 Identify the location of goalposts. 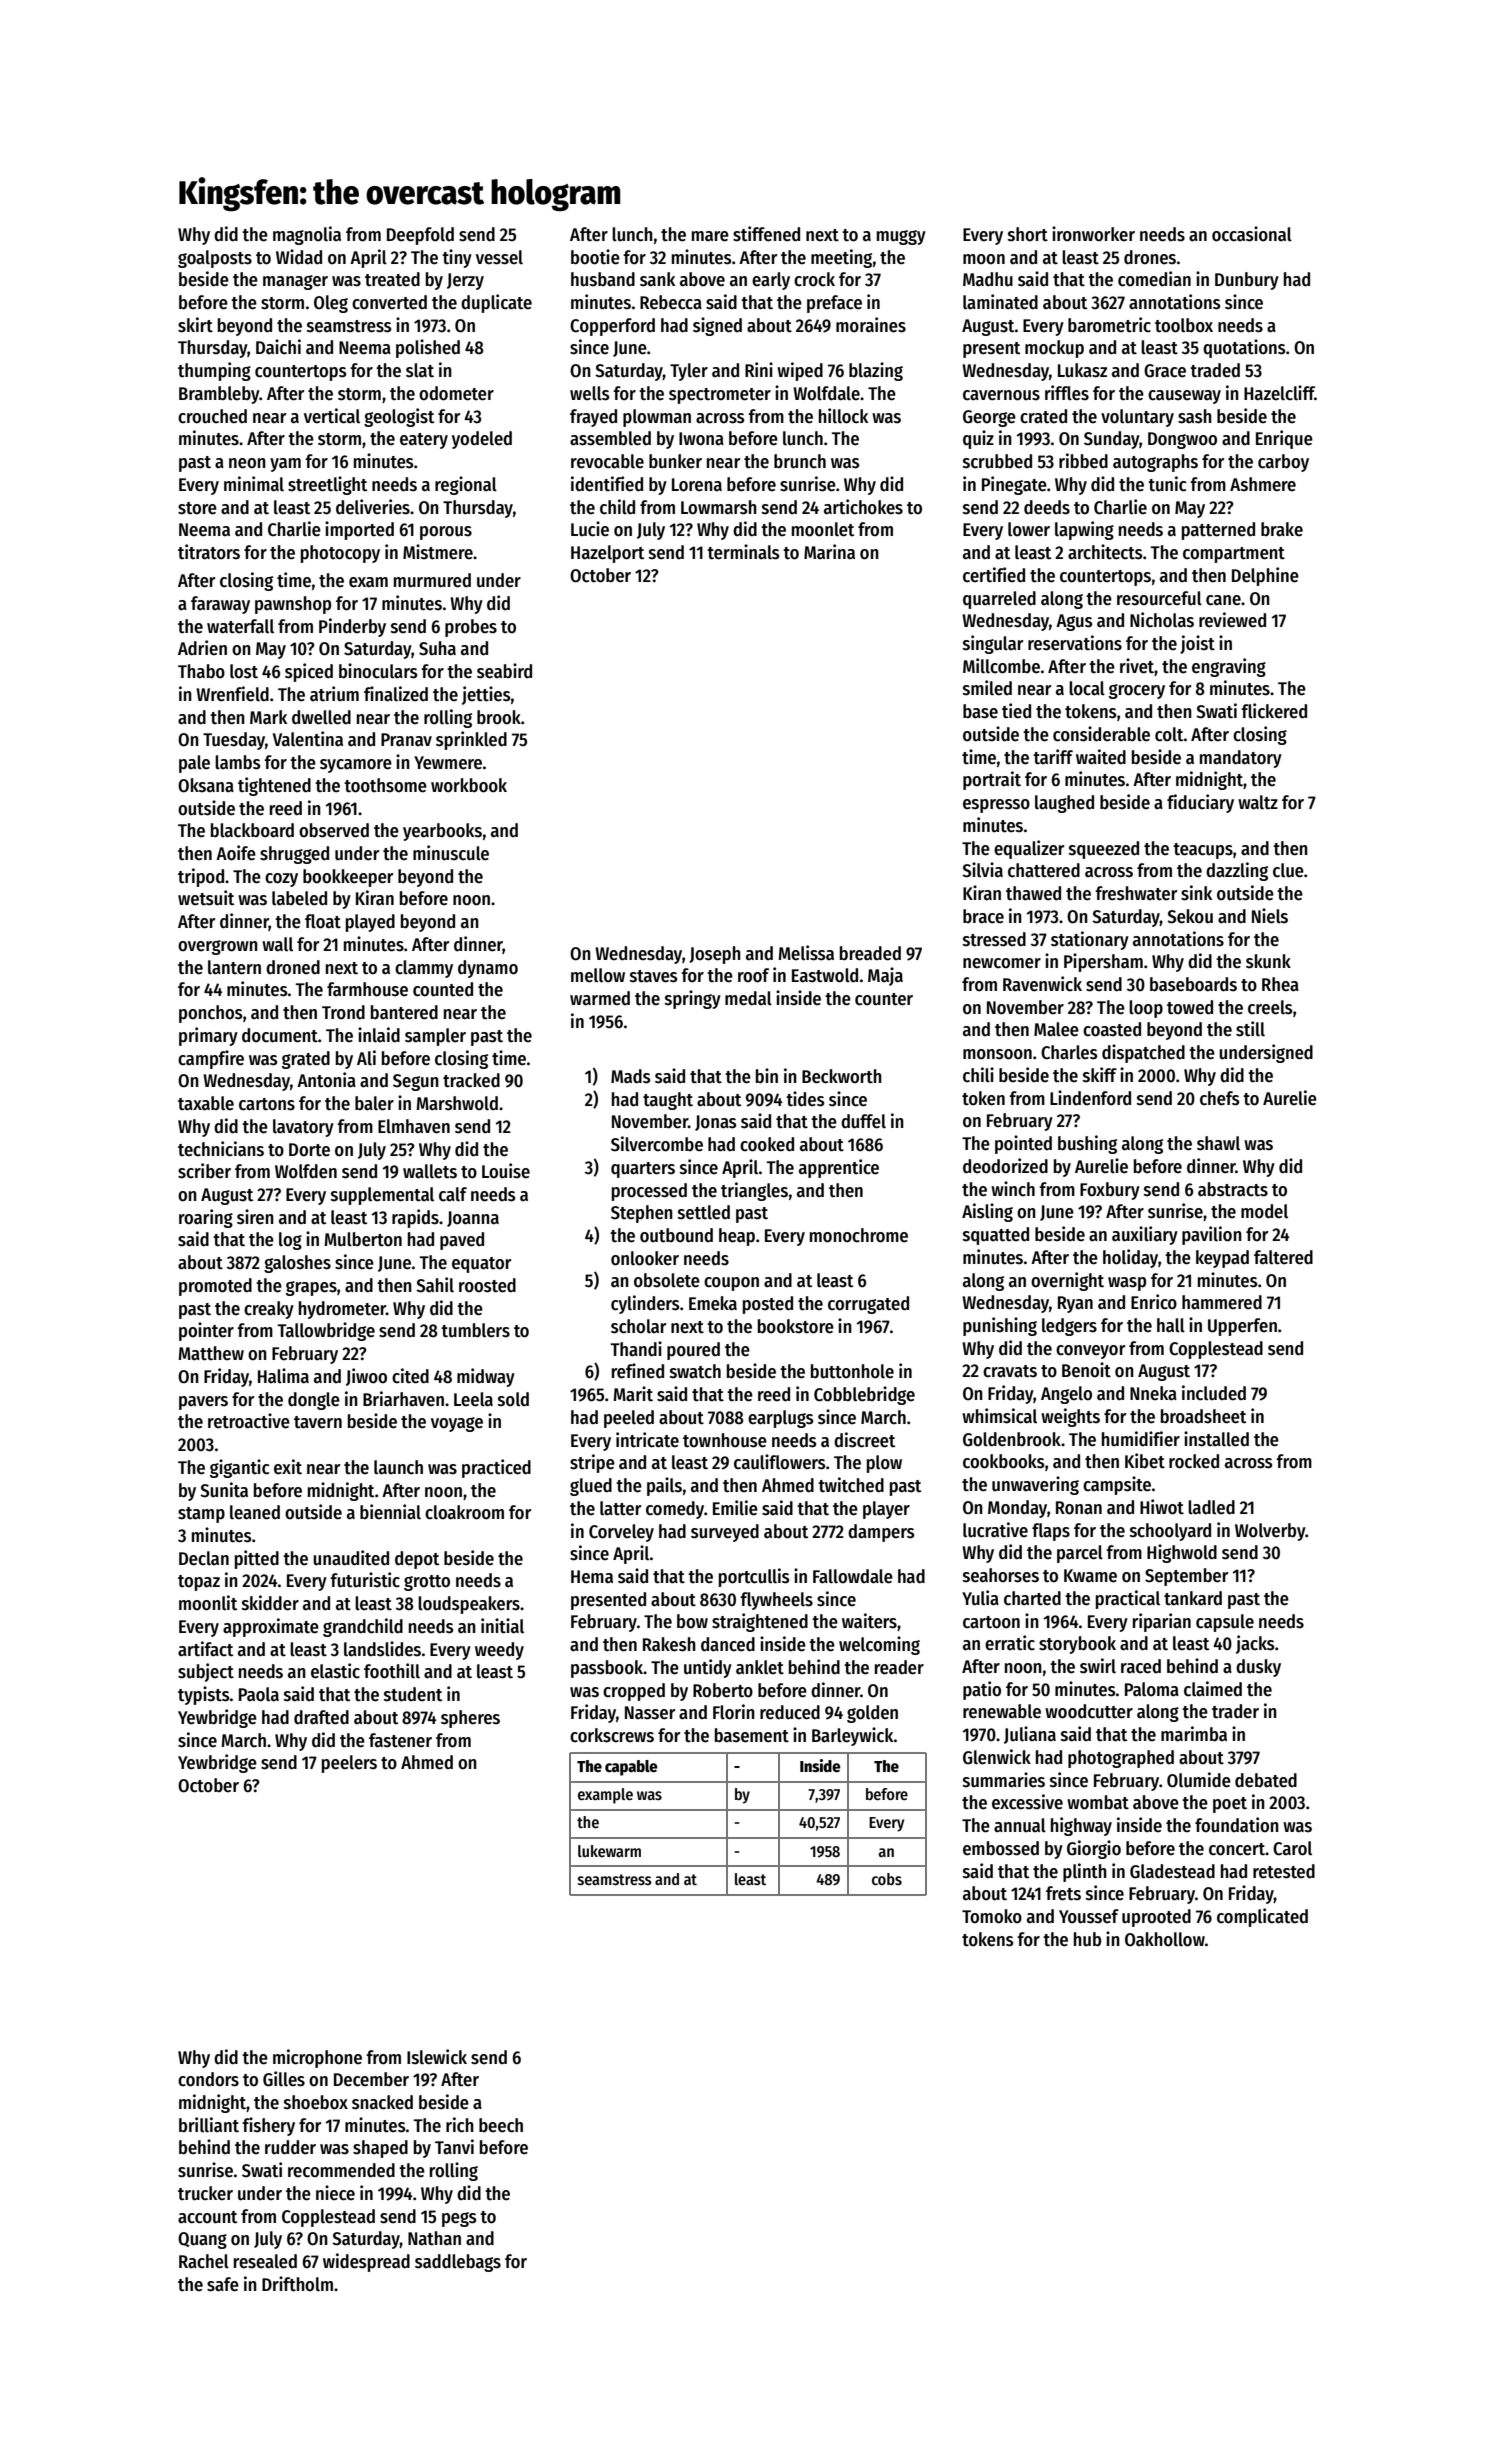
(215, 259).
